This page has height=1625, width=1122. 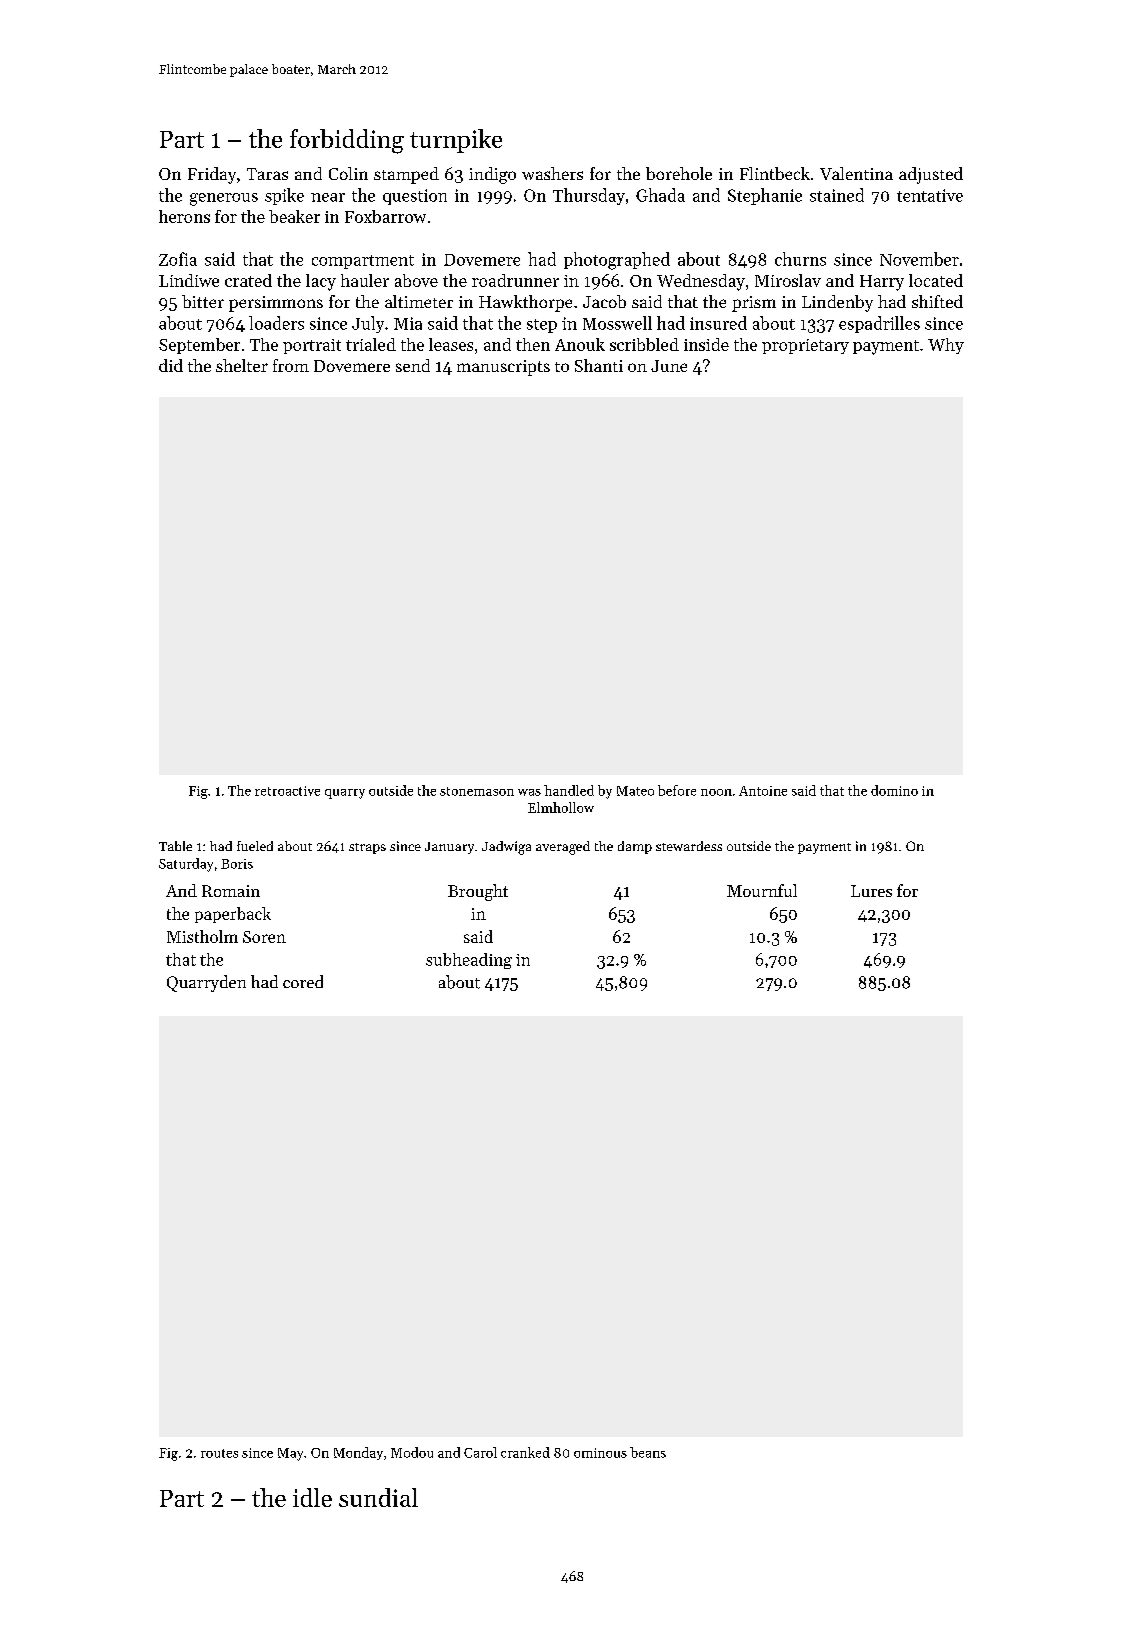 What do you see at coordinates (946, 346) in the page?
I see `Why` at bounding box center [946, 346].
